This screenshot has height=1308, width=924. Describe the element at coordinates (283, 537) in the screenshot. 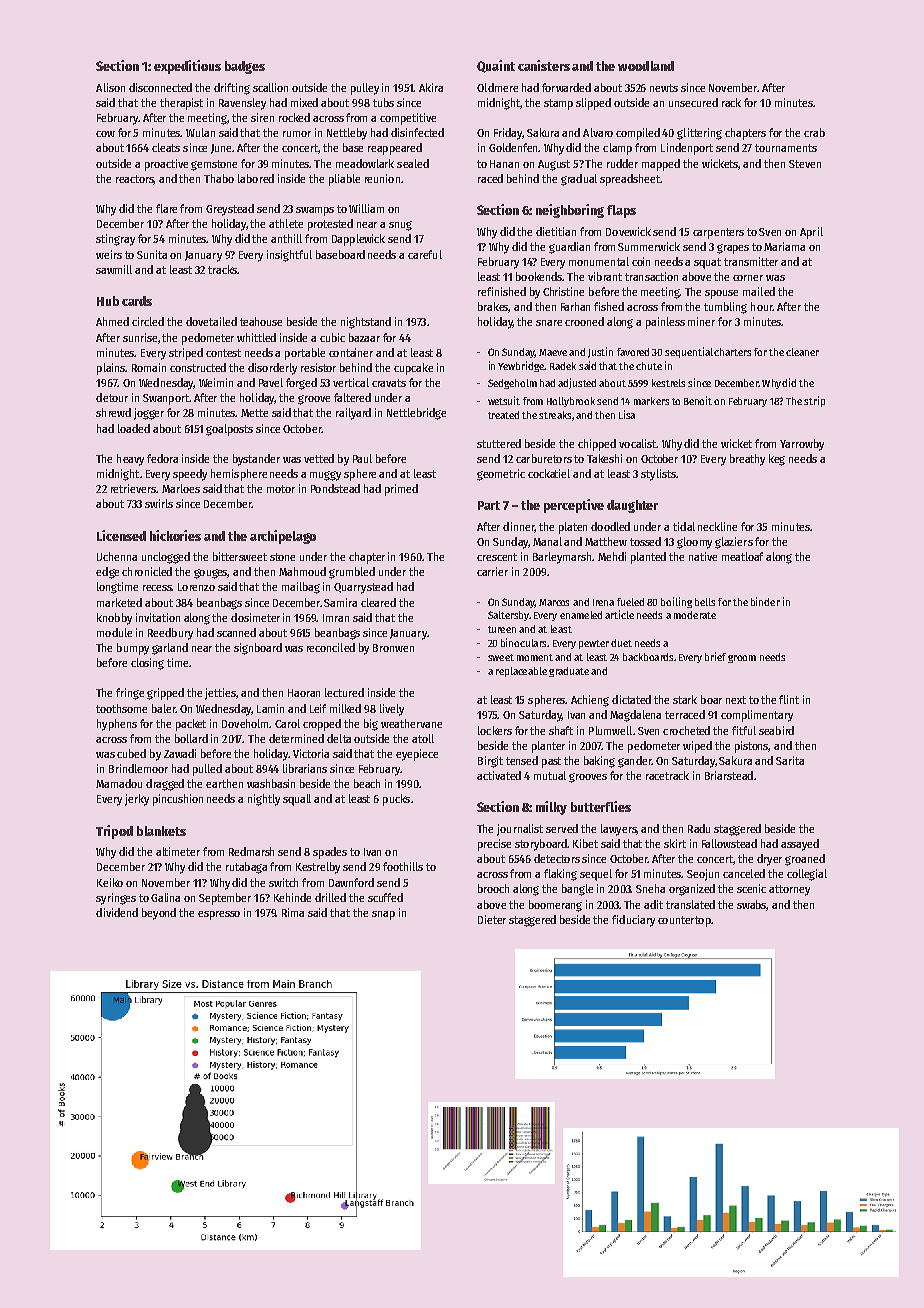

I see `archipelago` at that location.
